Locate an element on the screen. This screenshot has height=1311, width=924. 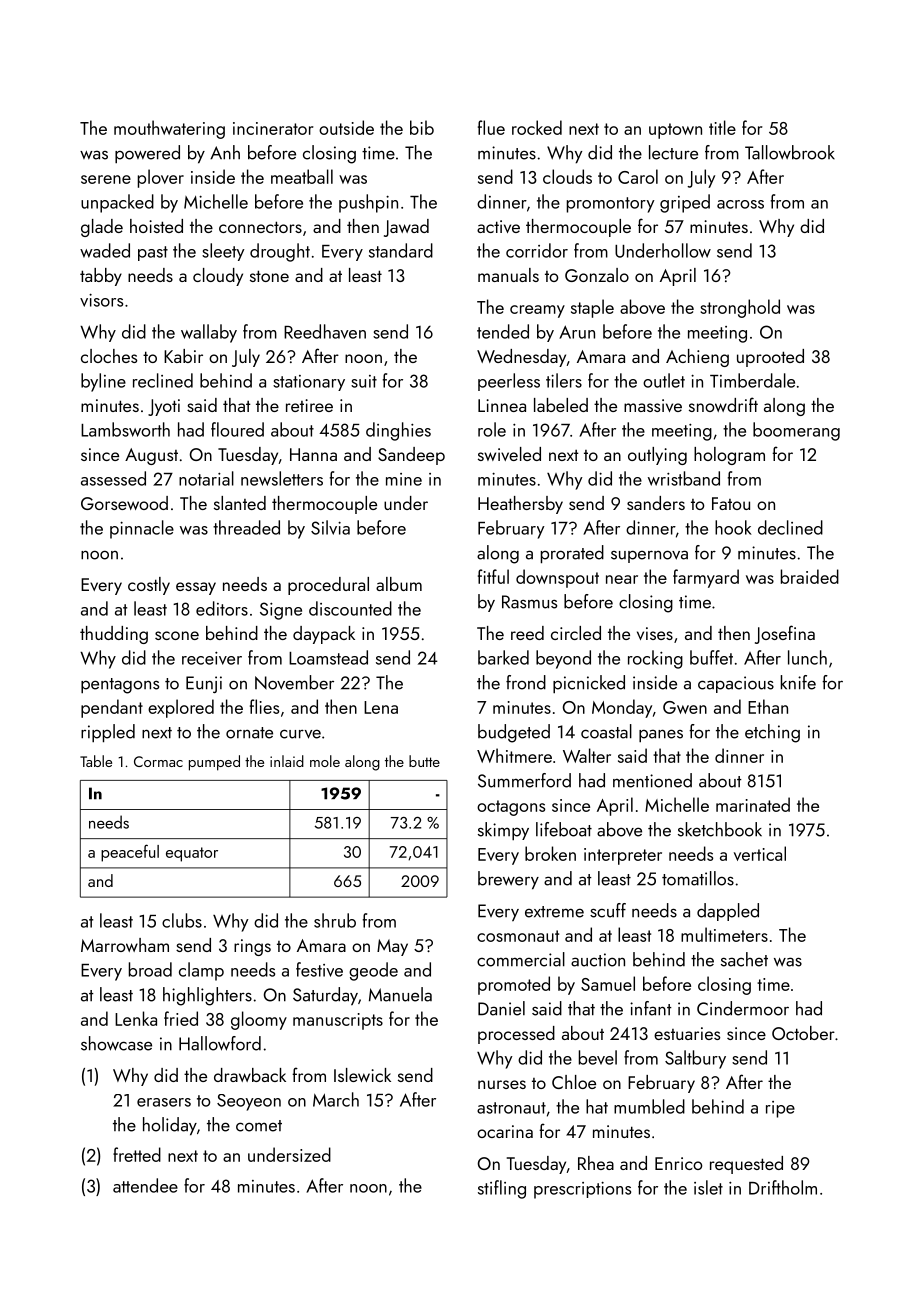
fretted is located at coordinates (137, 1154).
